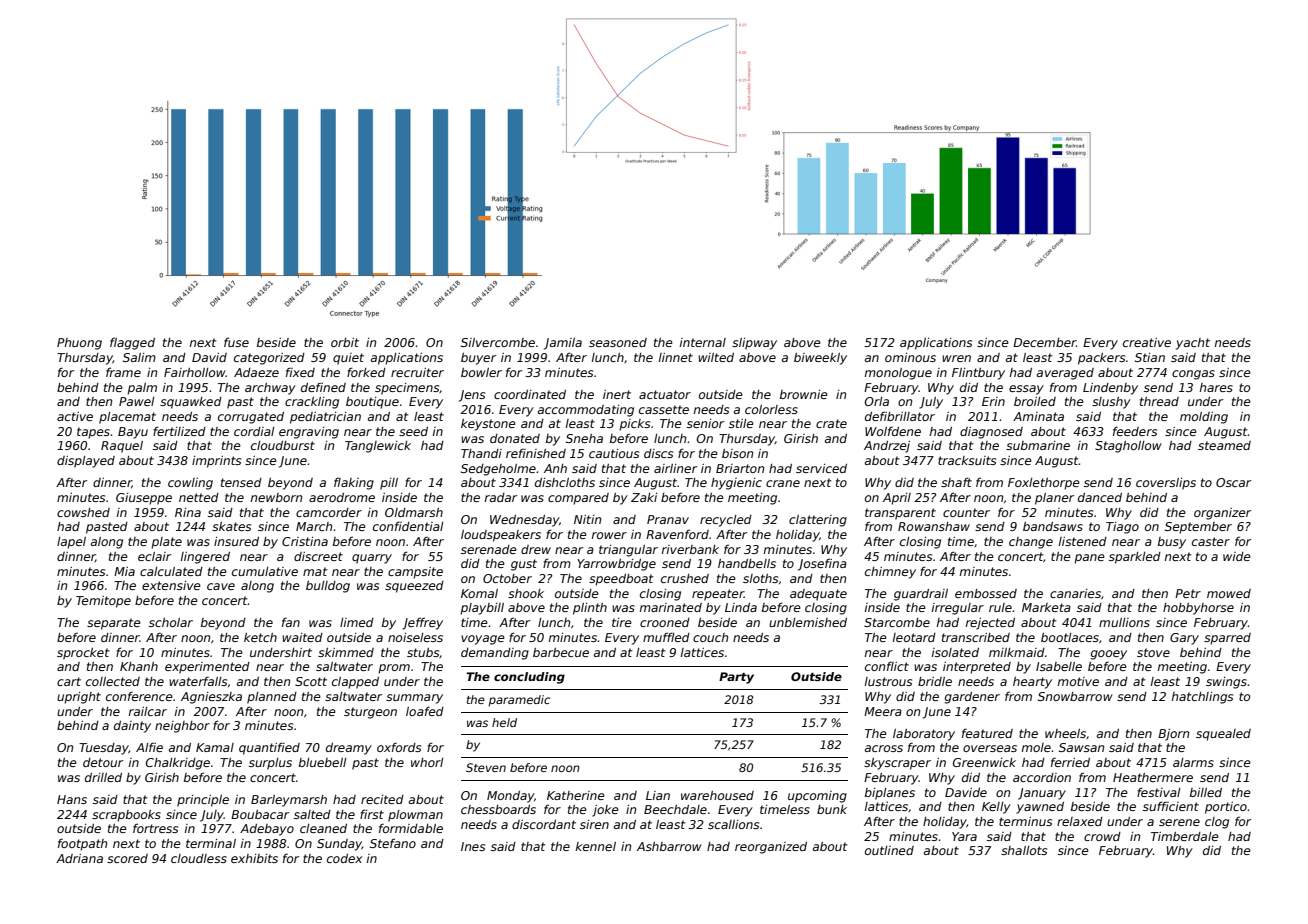  I want to click on discordant, so click(544, 824).
